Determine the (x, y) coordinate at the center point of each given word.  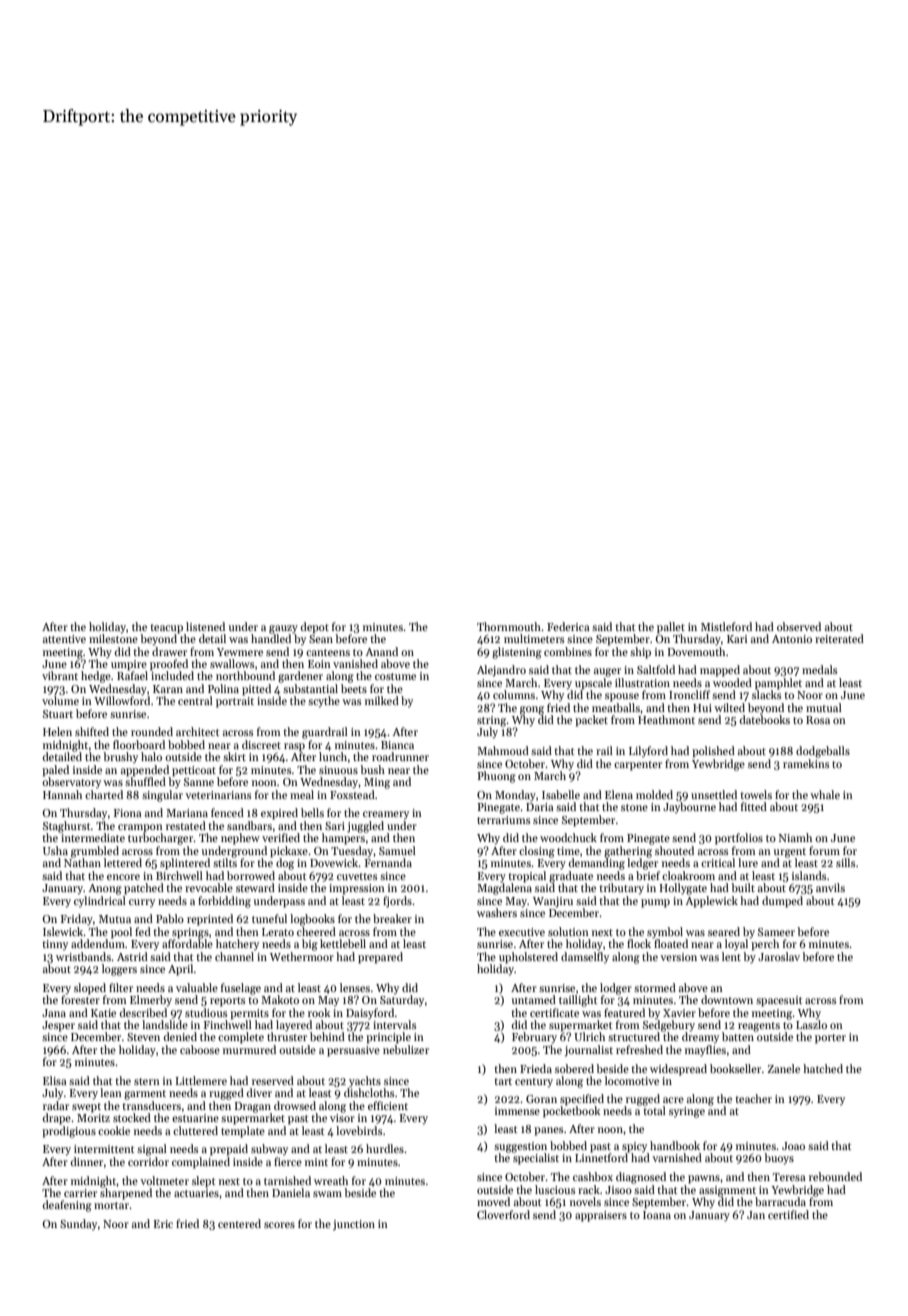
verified (281, 837)
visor (342, 1118)
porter (830, 1039)
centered (239, 1223)
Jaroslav (779, 956)
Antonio (792, 639)
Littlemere (201, 1080)
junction (354, 1225)
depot (315, 628)
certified (788, 1214)
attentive (64, 639)
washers (497, 912)
